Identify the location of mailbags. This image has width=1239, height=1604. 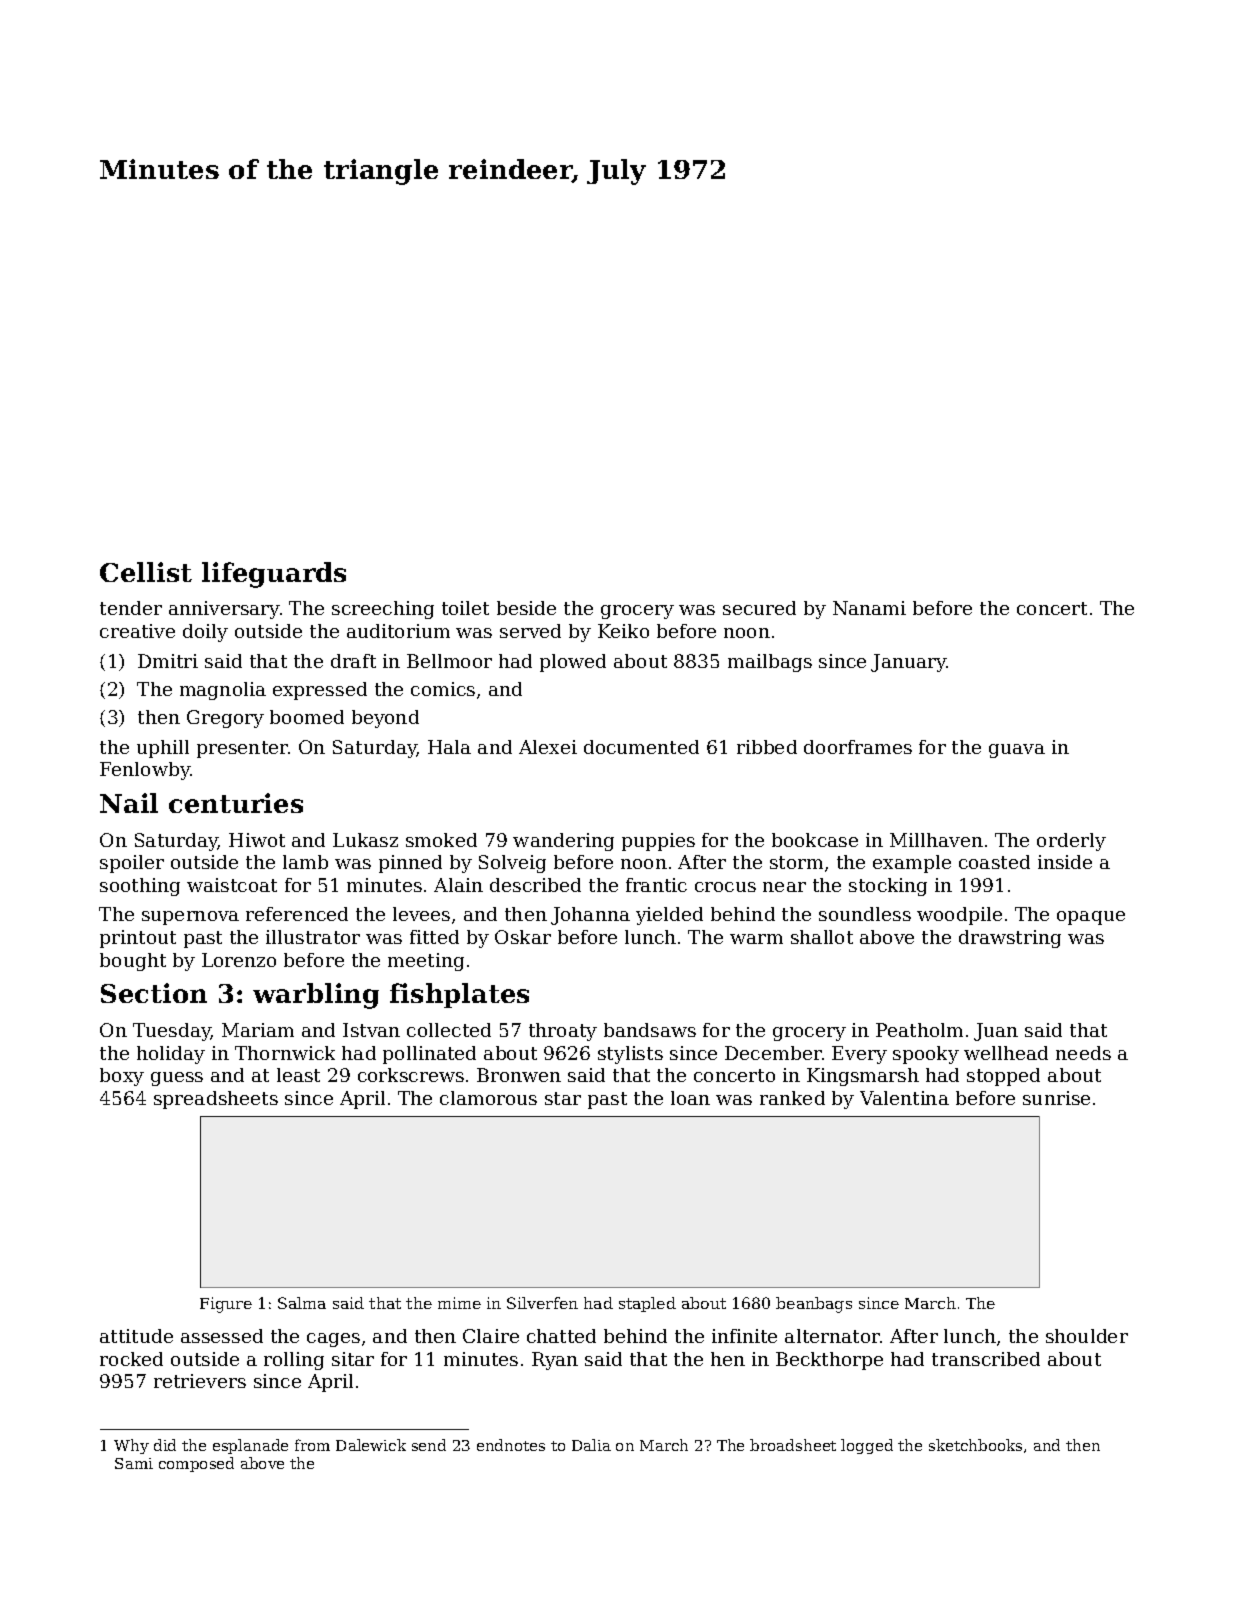
(770, 663).
